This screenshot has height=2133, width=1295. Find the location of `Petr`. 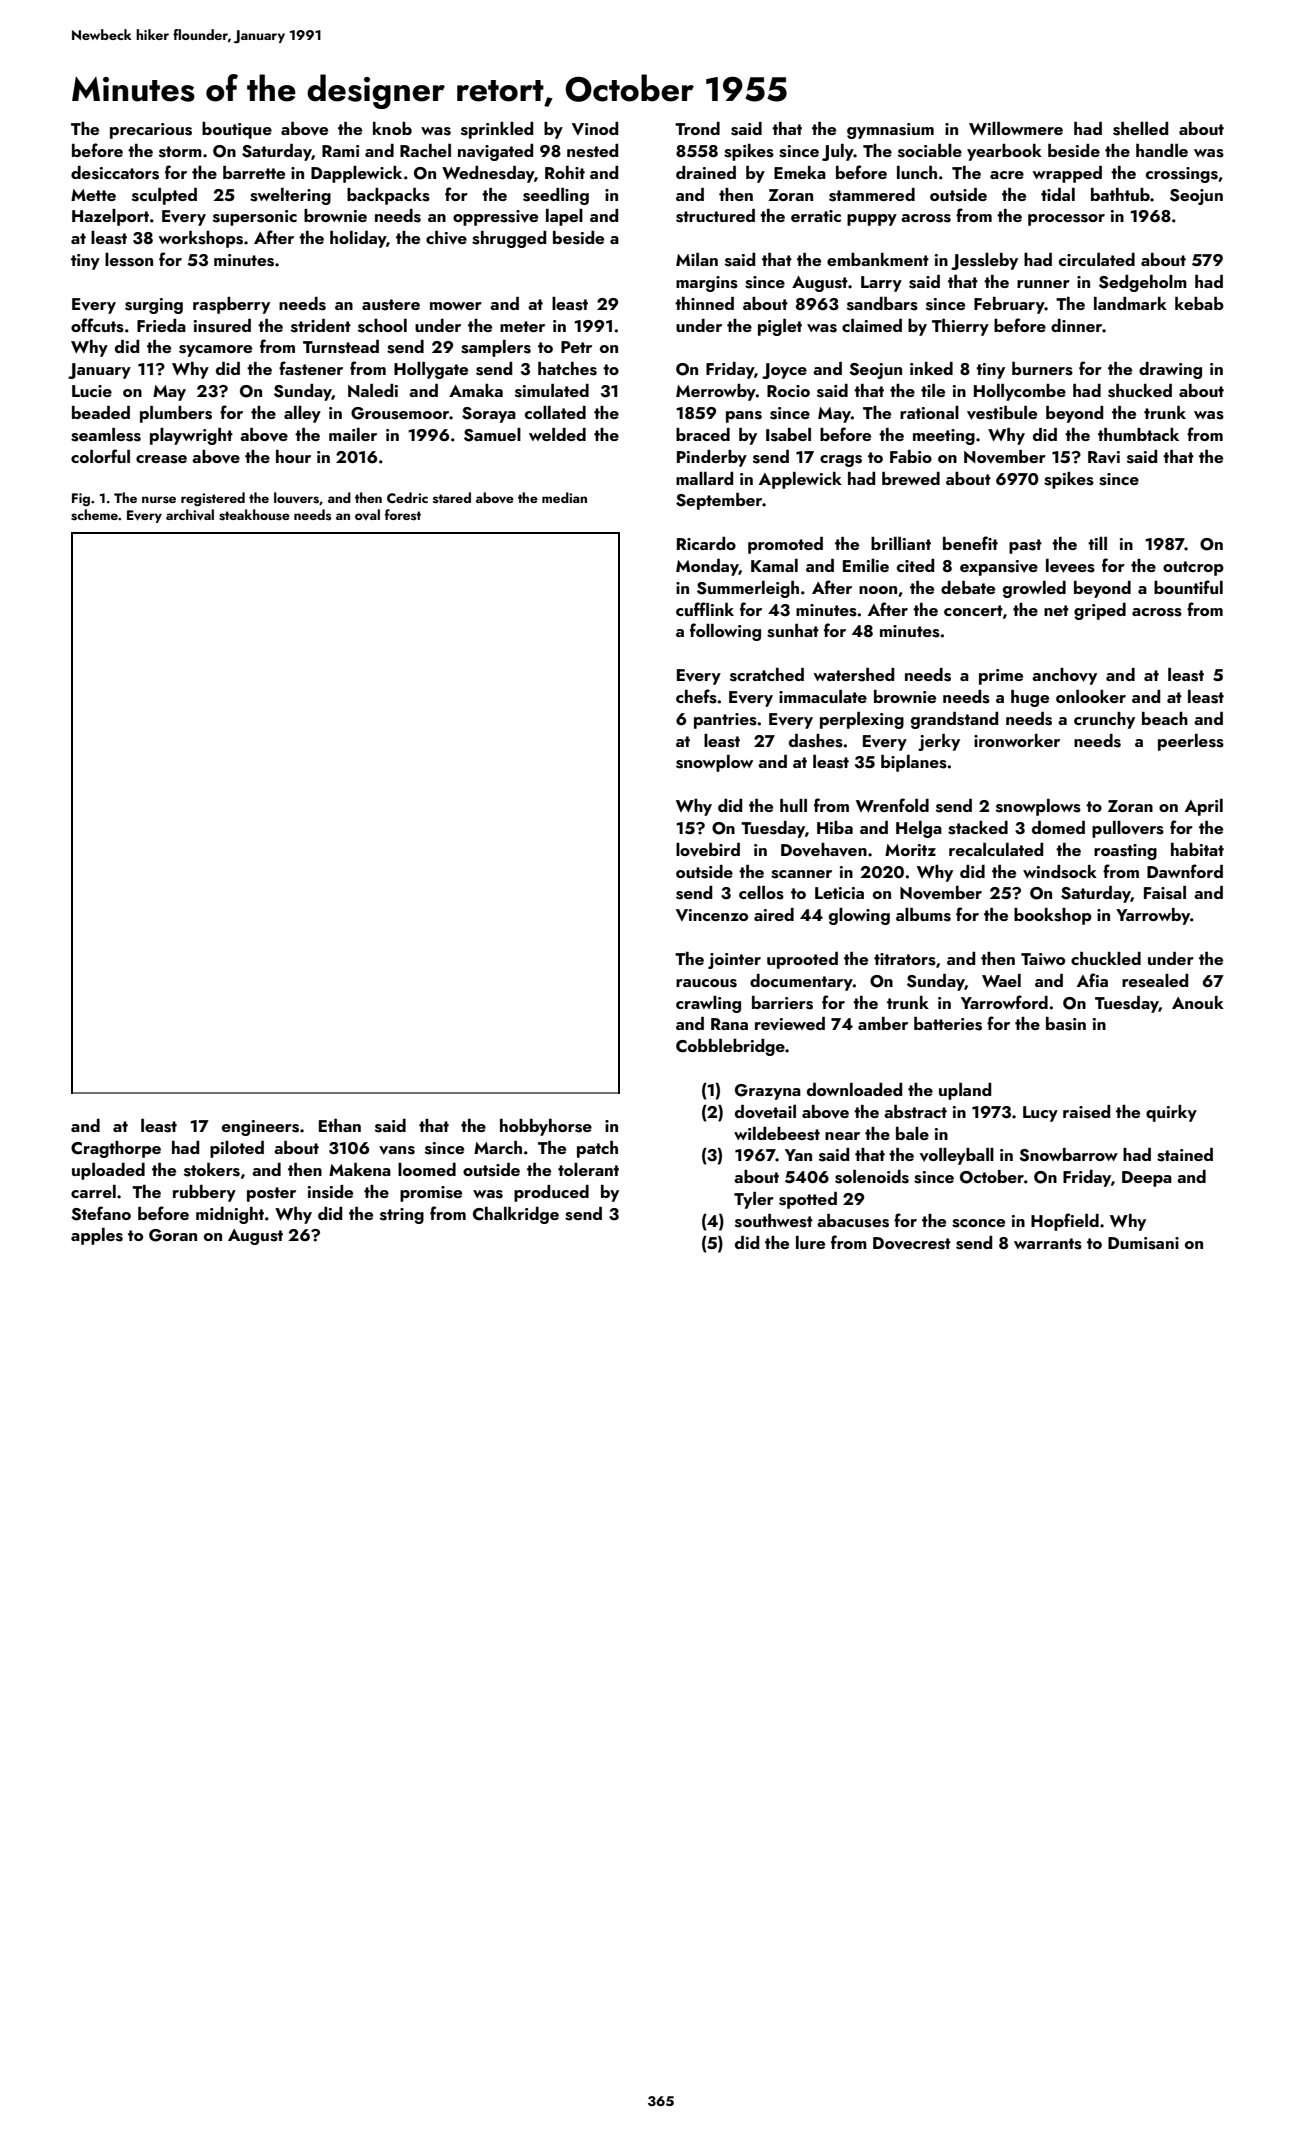

Petr is located at coordinates (576, 347).
